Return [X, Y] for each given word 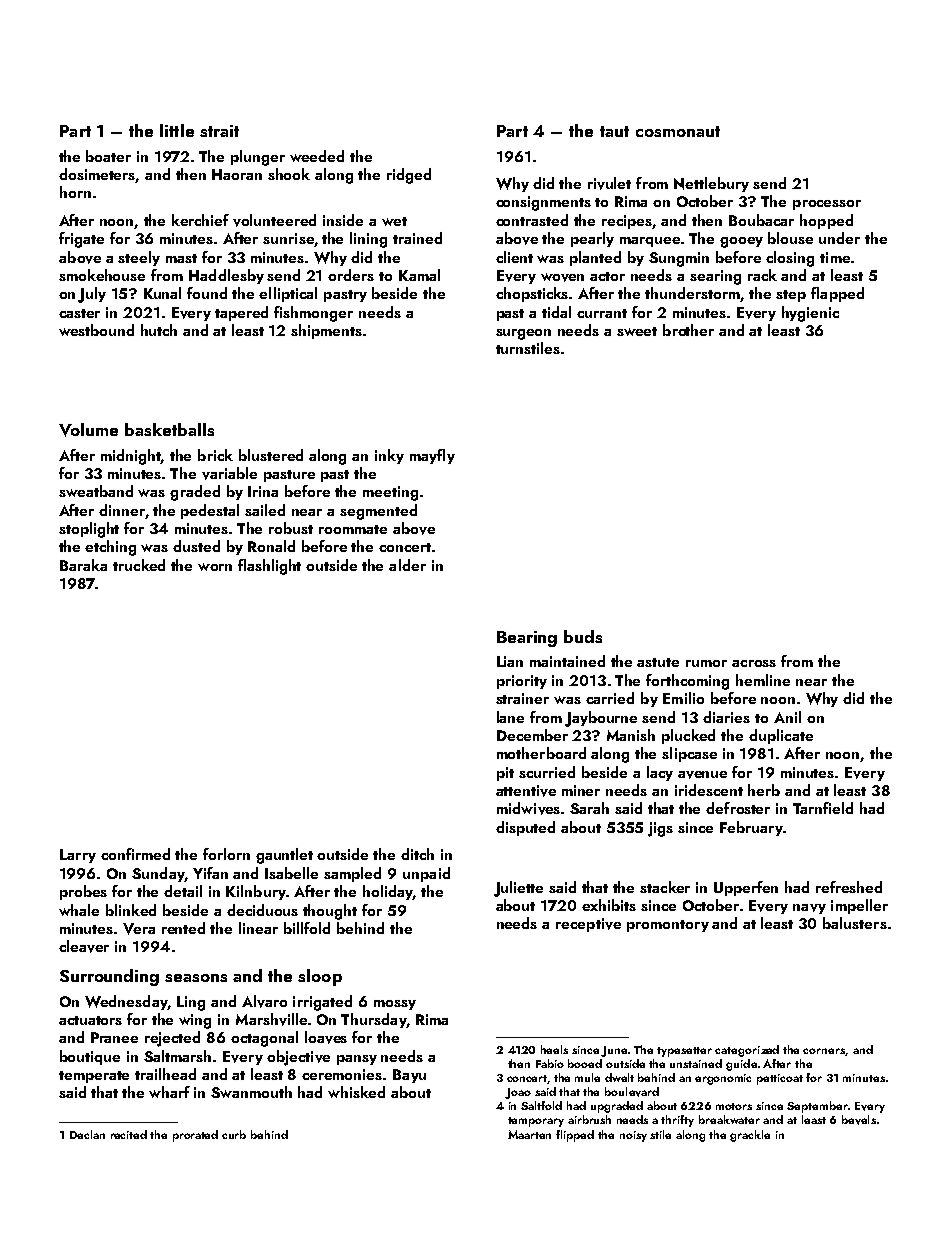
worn [215, 567]
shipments [326, 331]
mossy [395, 1005]
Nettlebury [711, 184]
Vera [139, 929]
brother [688, 330]
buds [583, 636]
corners [824, 1051]
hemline [763, 680]
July [92, 295]
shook [289, 174]
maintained [567, 661]
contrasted [532, 220]
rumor [706, 663]
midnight [131, 457]
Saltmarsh [177, 1056]
